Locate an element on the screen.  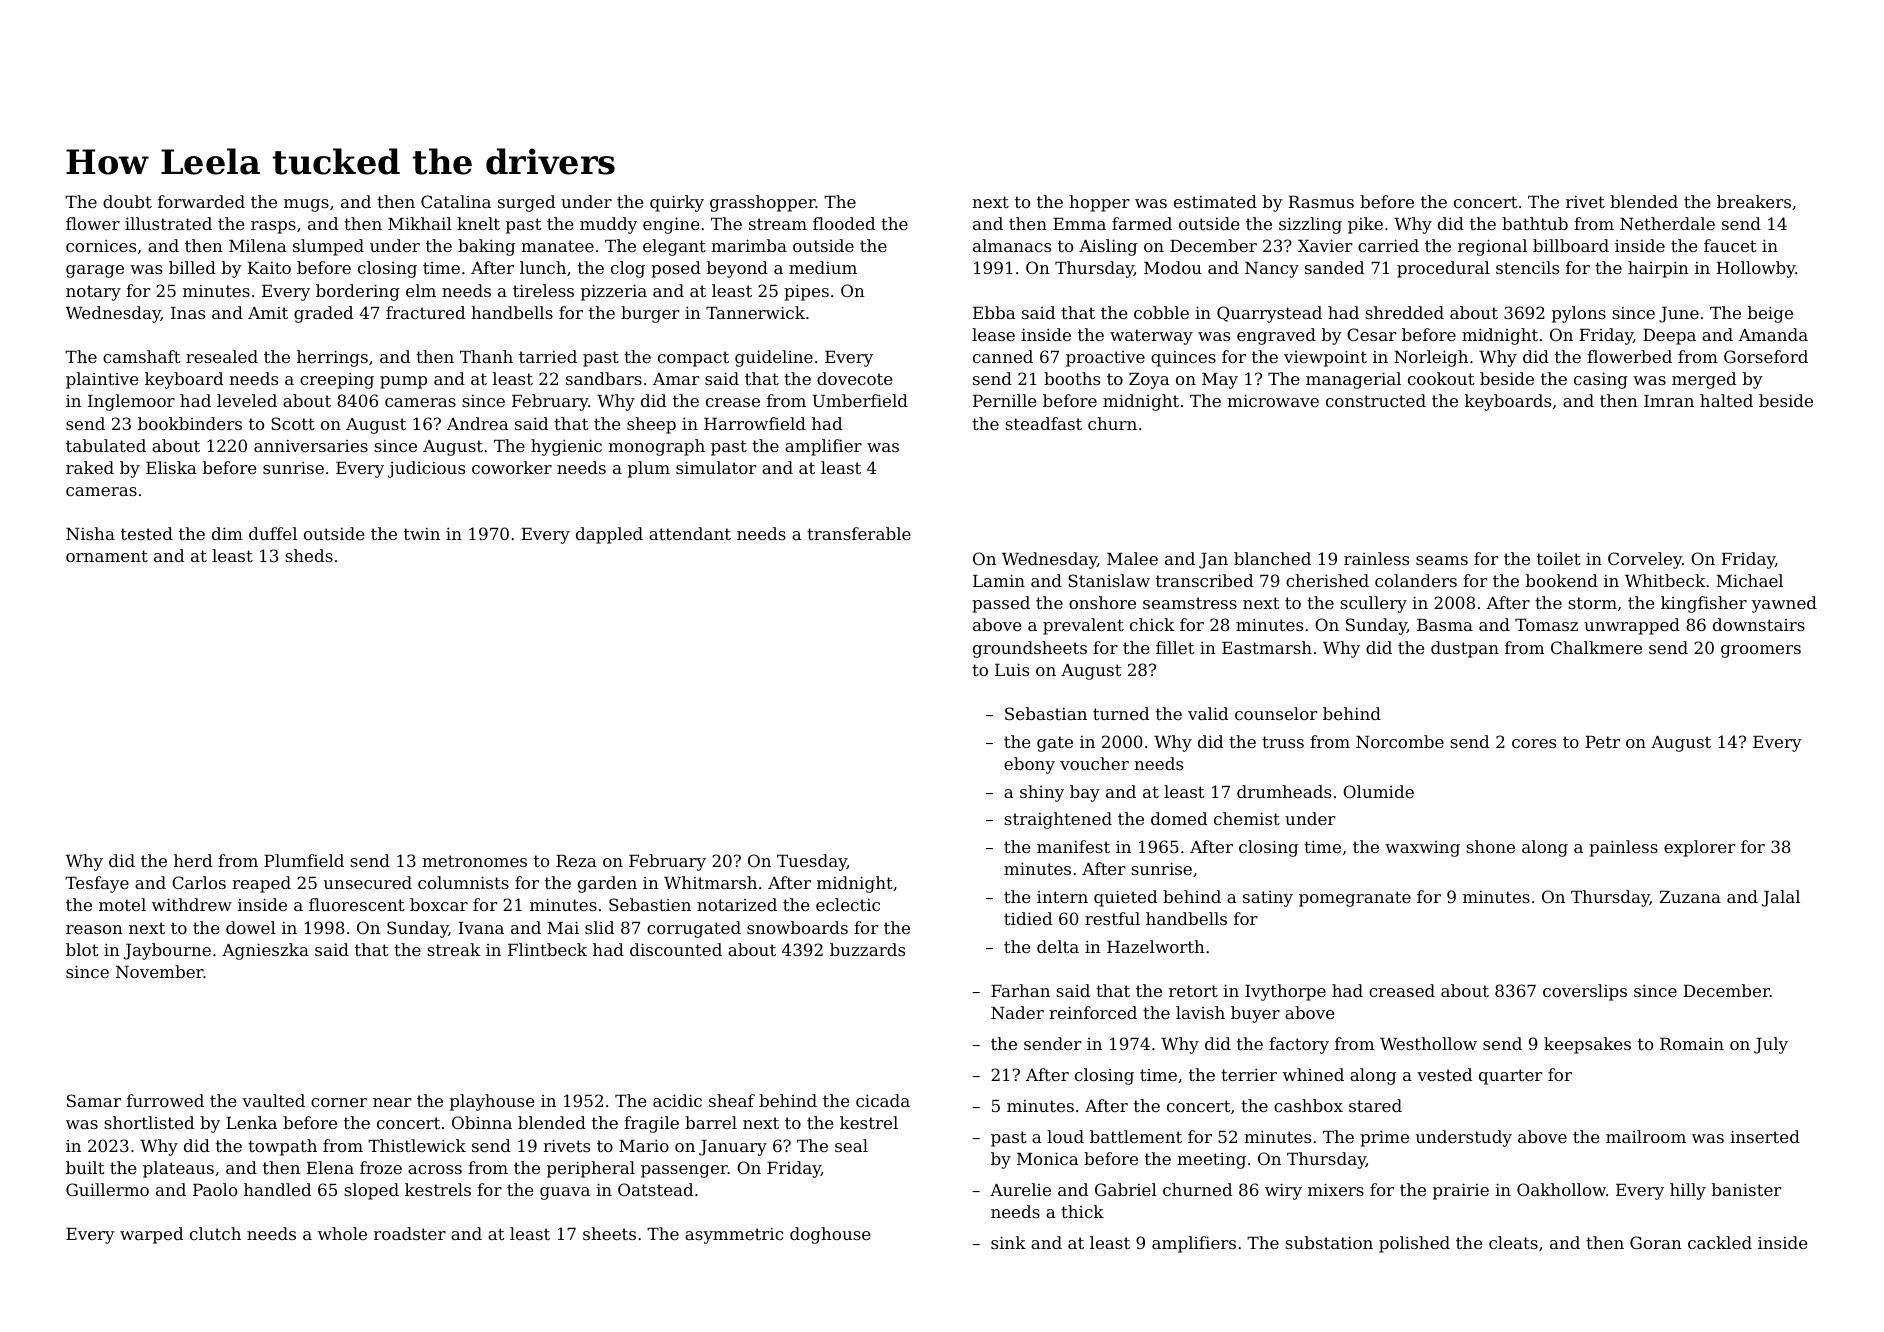
bay is located at coordinates (1085, 793).
